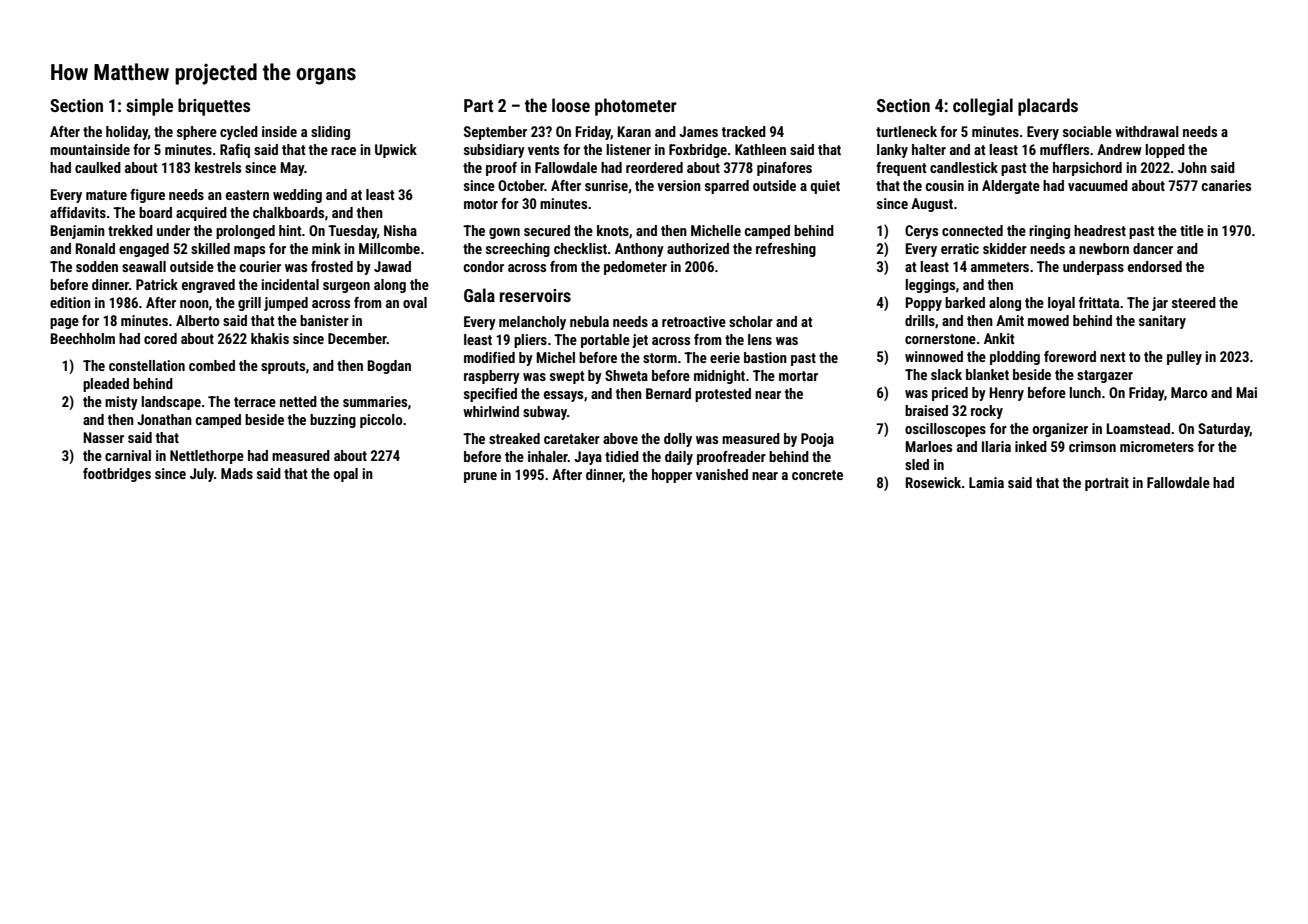  Describe the element at coordinates (478, 105) in the image. I see `Part` at that location.
